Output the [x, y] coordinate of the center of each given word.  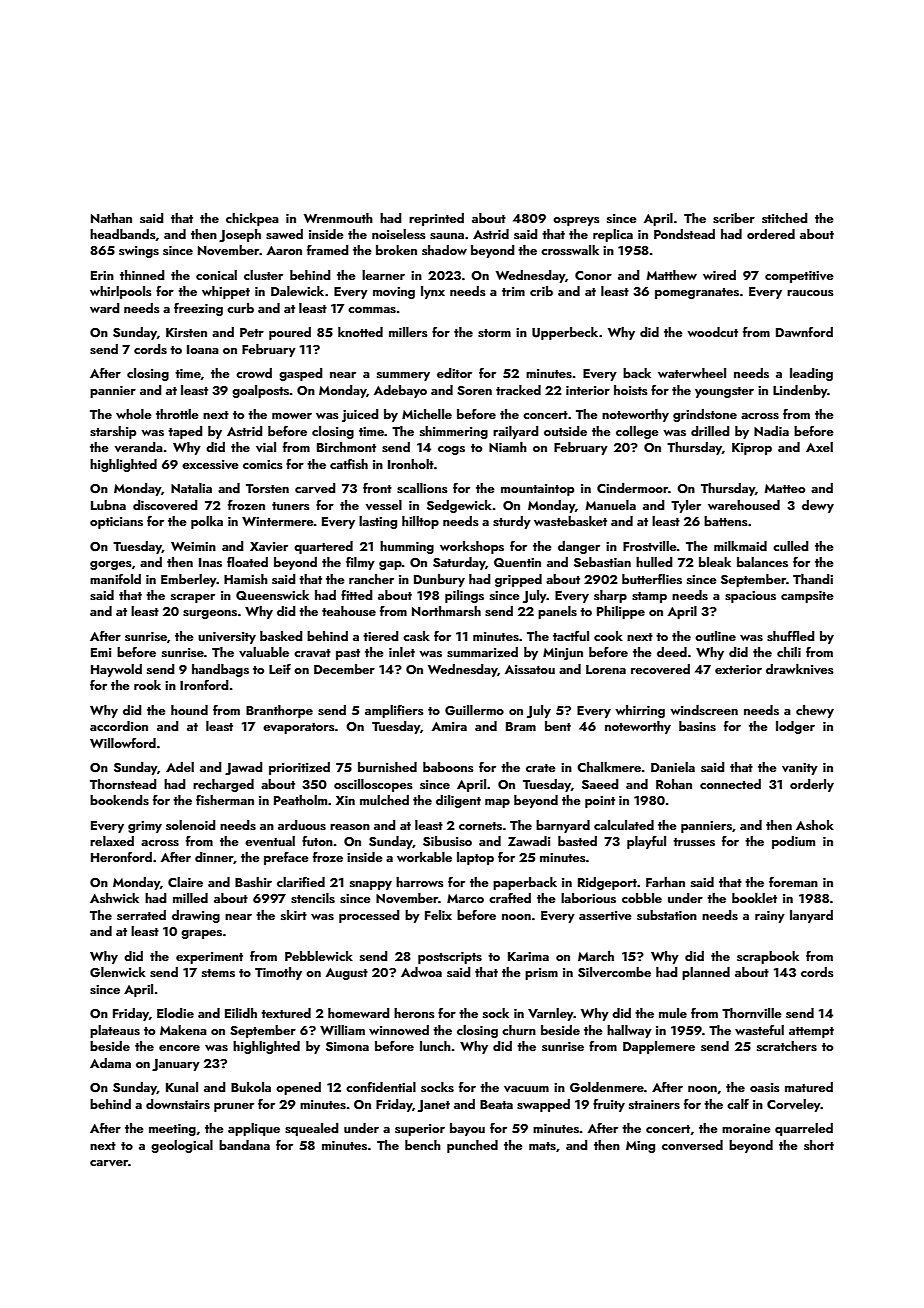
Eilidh [241, 1013]
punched [472, 1146]
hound [189, 710]
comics [263, 464]
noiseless [399, 234]
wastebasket [570, 521]
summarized [482, 652]
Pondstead [684, 234]
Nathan [111, 218]
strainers [654, 1104]
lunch [435, 1046]
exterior [738, 669]
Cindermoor [632, 488]
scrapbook [768, 957]
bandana [244, 1145]
